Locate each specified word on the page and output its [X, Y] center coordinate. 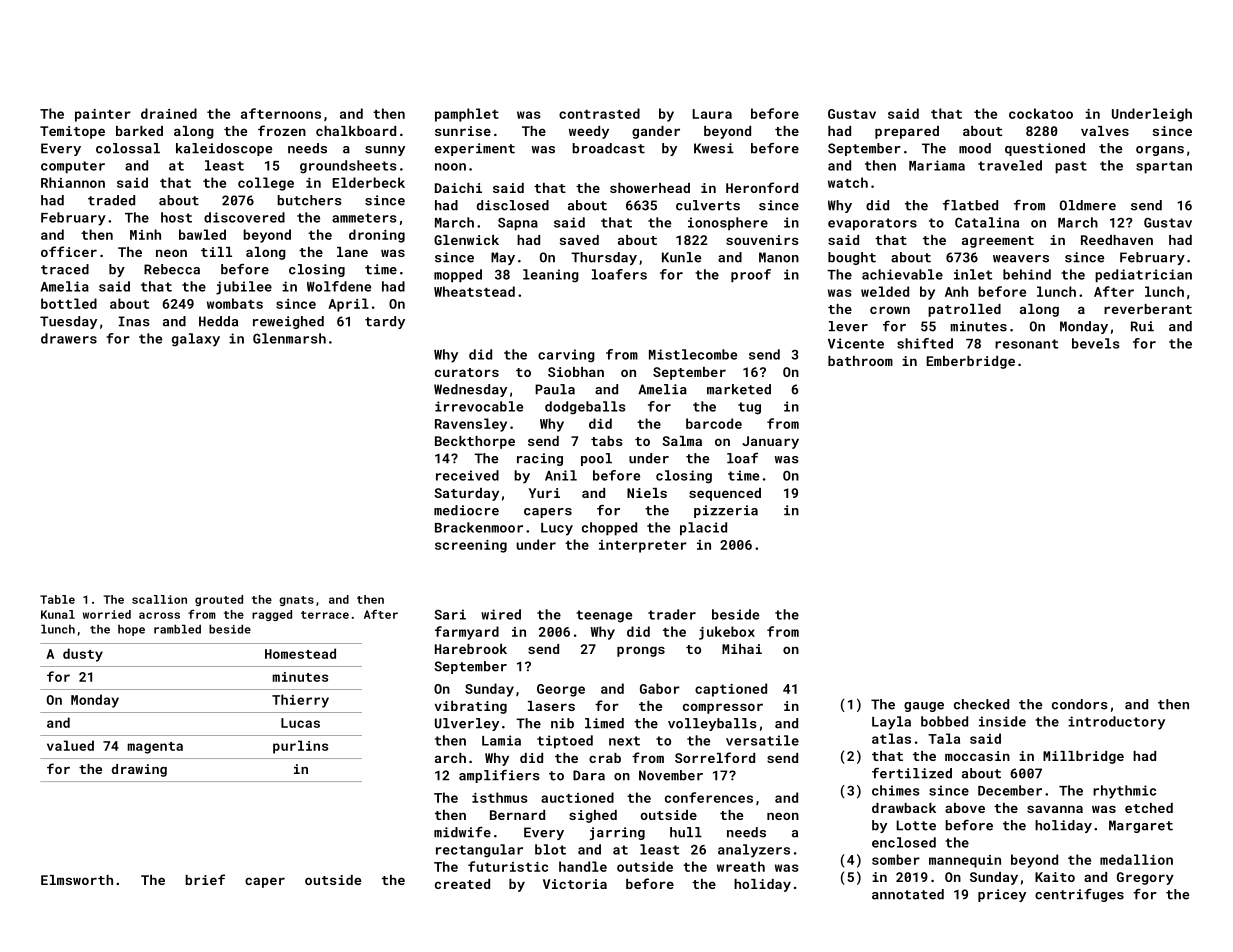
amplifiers [499, 776]
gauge [924, 707]
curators [467, 372]
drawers [69, 338]
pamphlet [467, 115]
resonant [1026, 344]
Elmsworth [77, 880]
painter [103, 115]
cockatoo [1041, 113]
